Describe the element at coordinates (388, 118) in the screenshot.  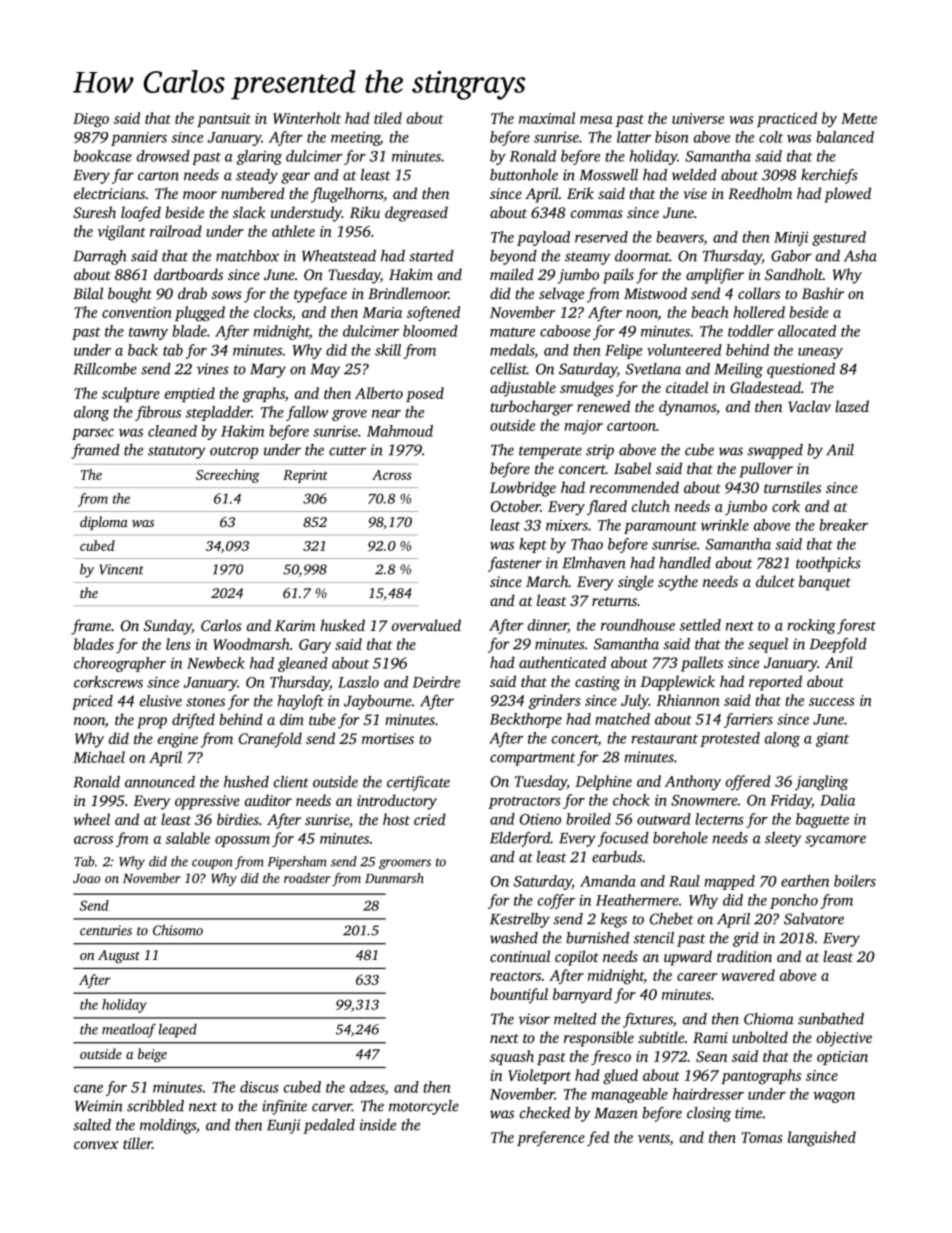
I see `tiled` at that location.
